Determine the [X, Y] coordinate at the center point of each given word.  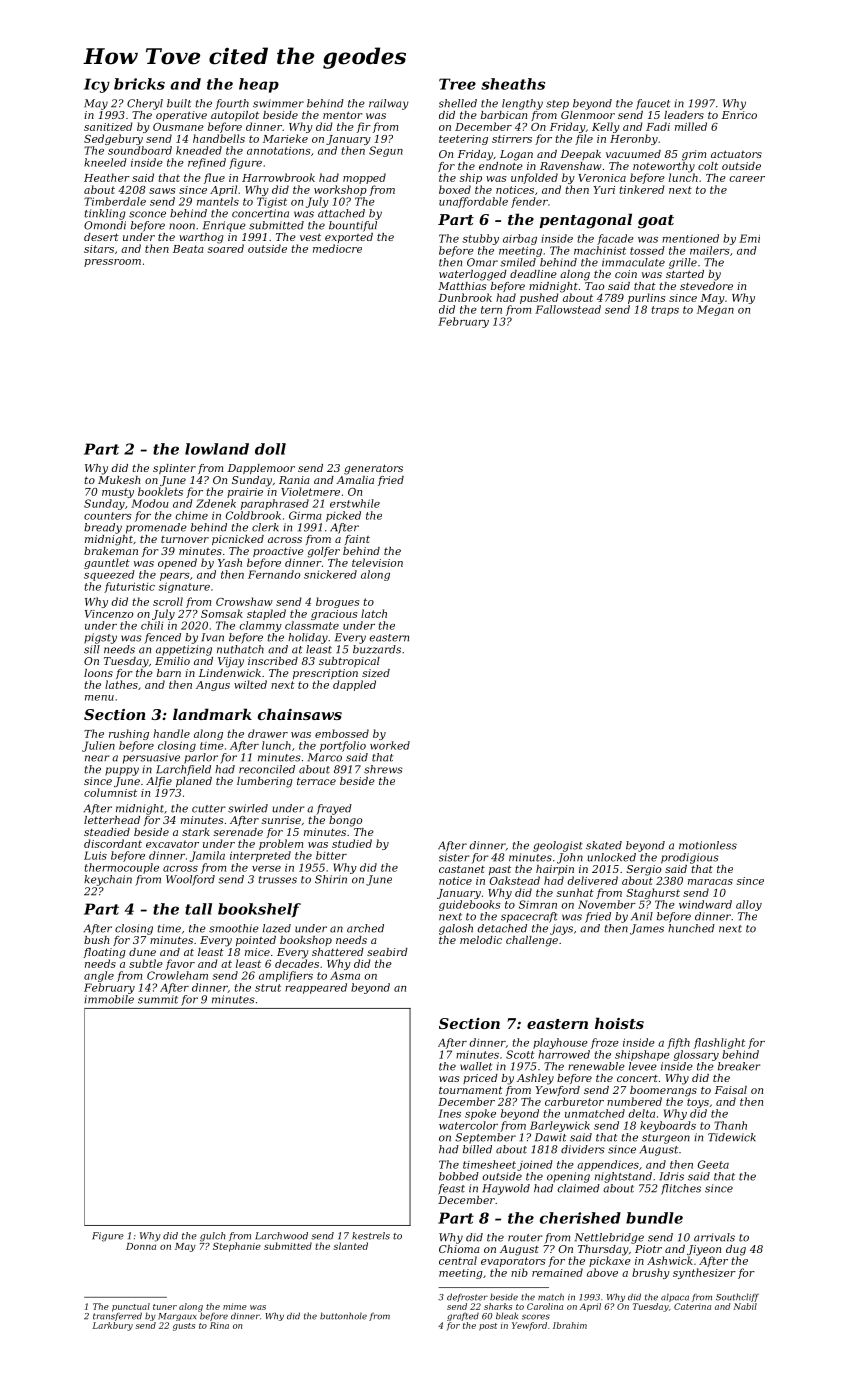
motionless [708, 845]
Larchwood [281, 1236]
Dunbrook [465, 297]
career [747, 179]
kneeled [105, 162]
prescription [325, 674]
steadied [107, 832]
